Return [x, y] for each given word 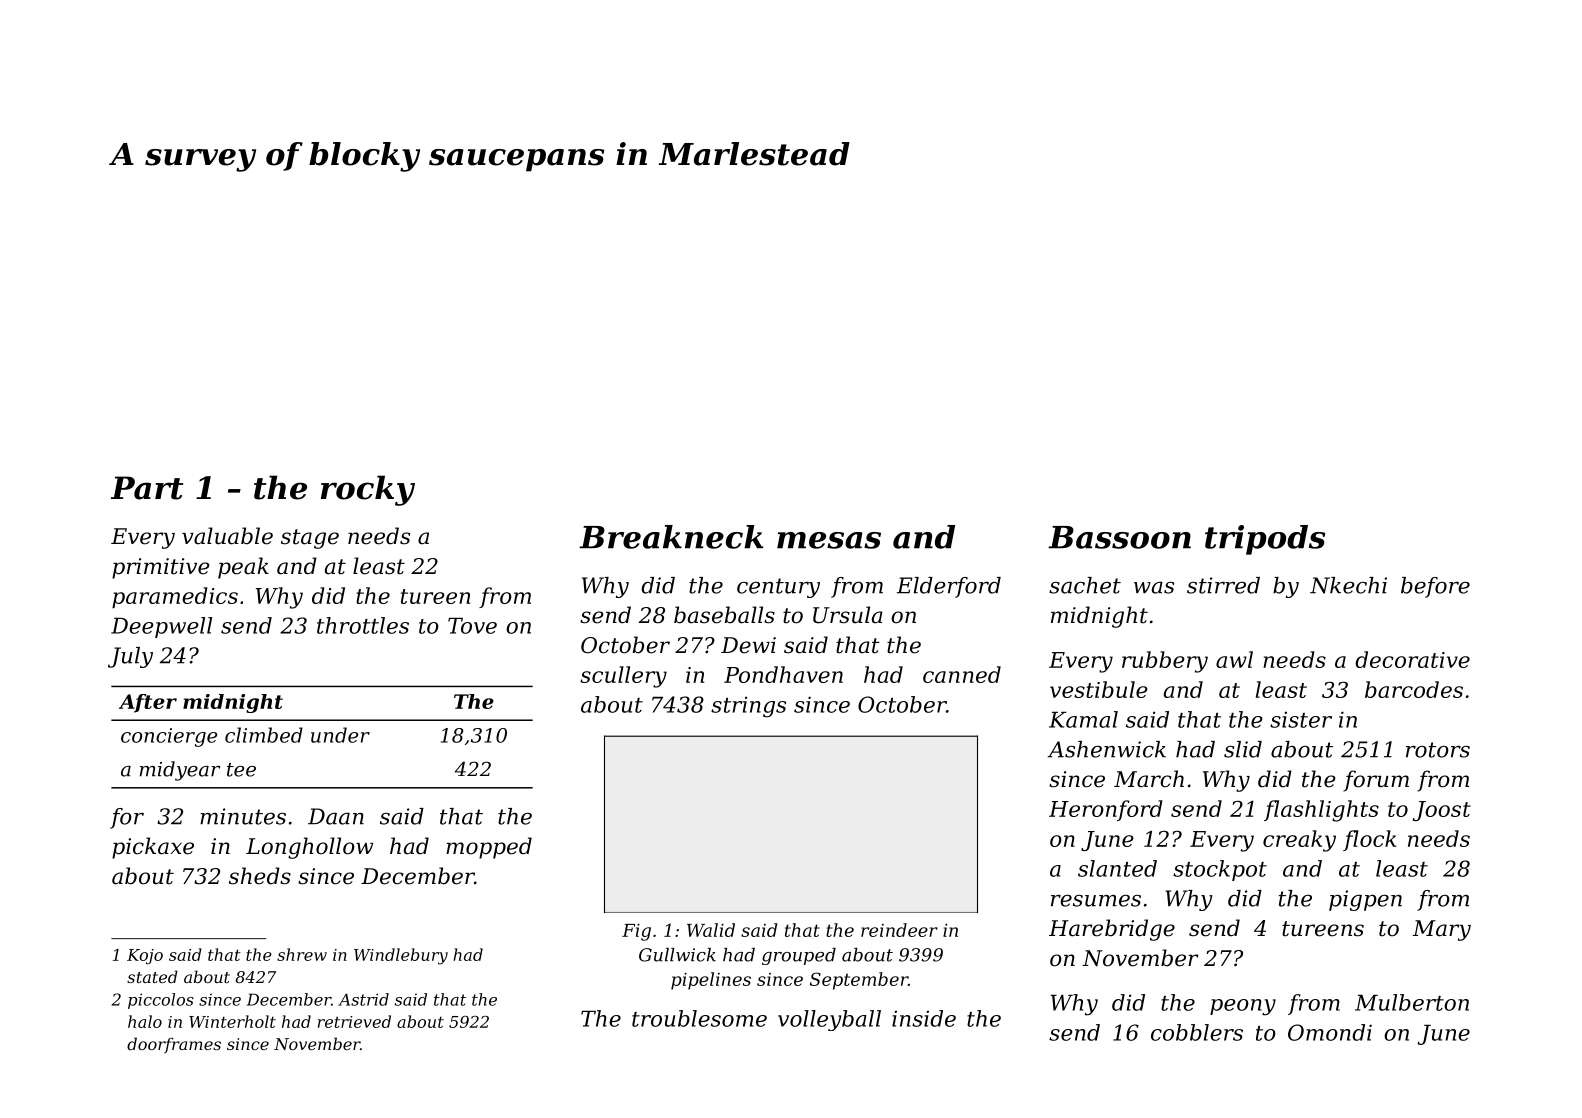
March [1149, 779]
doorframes [174, 1045]
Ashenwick [1107, 749]
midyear [180, 771]
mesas [829, 540]
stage [310, 539]
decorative [1412, 659]
